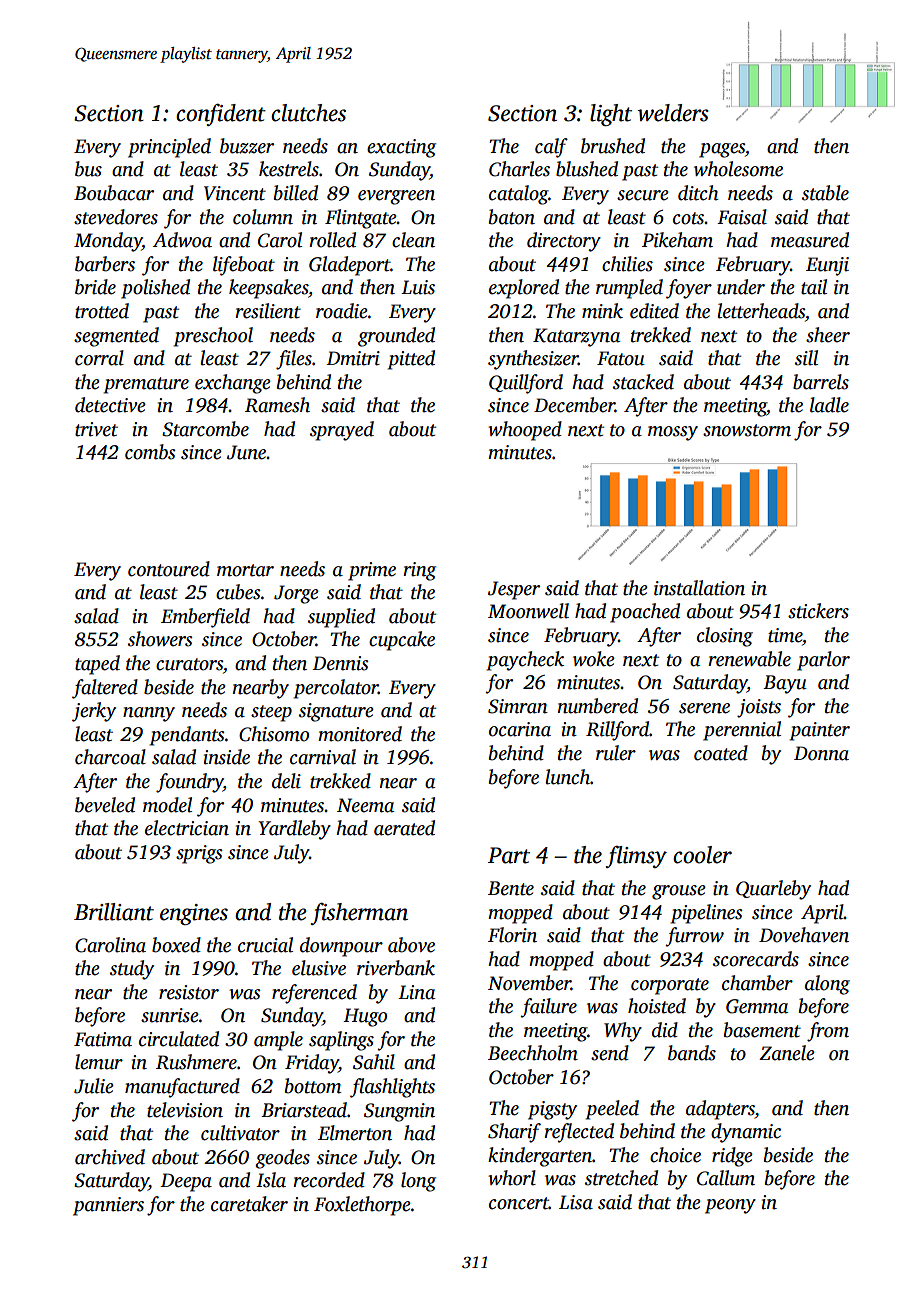  What do you see at coordinates (249, 1204) in the screenshot?
I see `caretaker` at bounding box center [249, 1204].
